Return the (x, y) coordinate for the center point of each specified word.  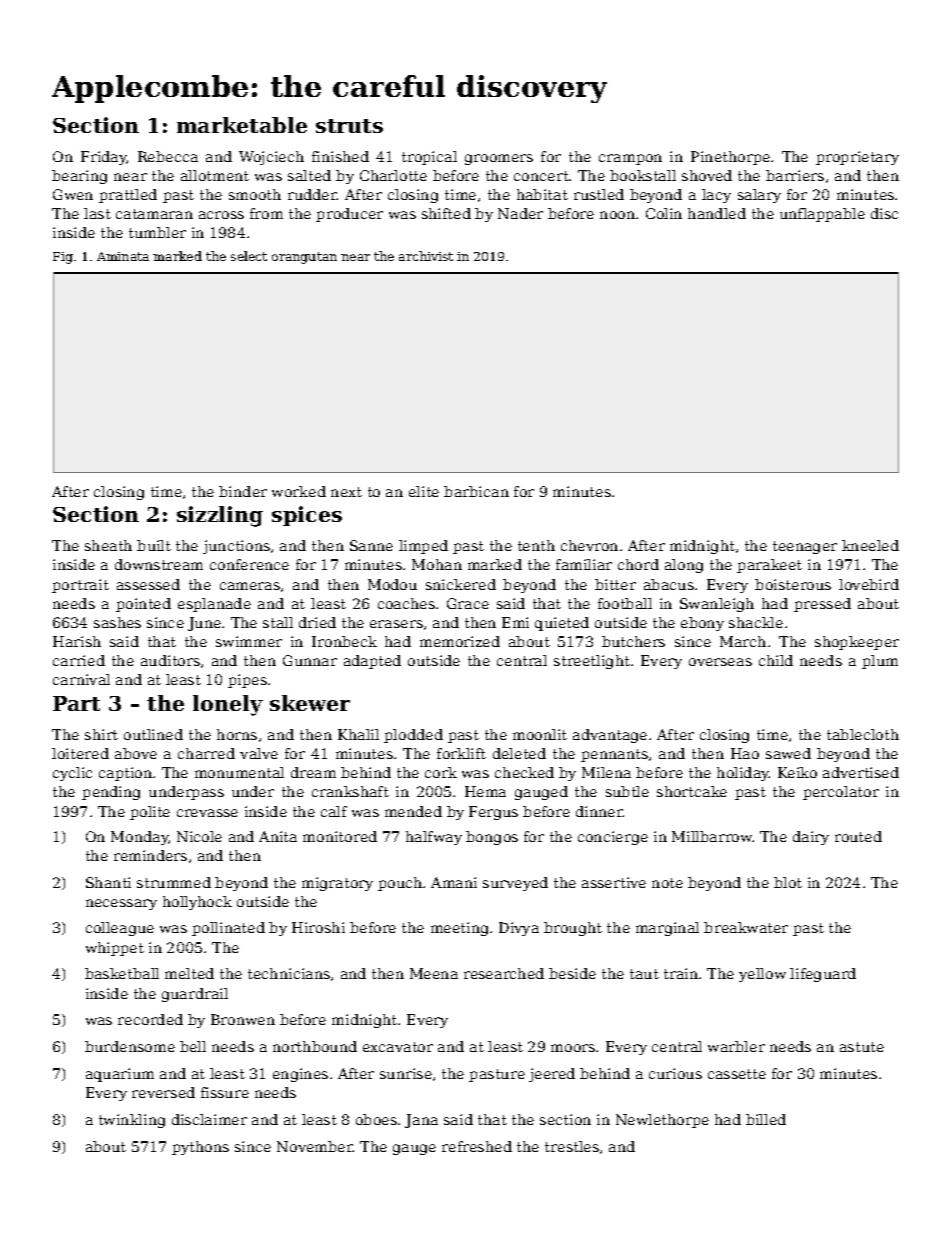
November (315, 1146)
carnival (81, 679)
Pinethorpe (730, 158)
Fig (63, 258)
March (743, 641)
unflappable (822, 215)
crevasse (207, 813)
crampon (630, 159)
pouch (400, 884)
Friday (104, 158)
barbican (476, 491)
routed (858, 836)
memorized (460, 641)
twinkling (132, 1121)
